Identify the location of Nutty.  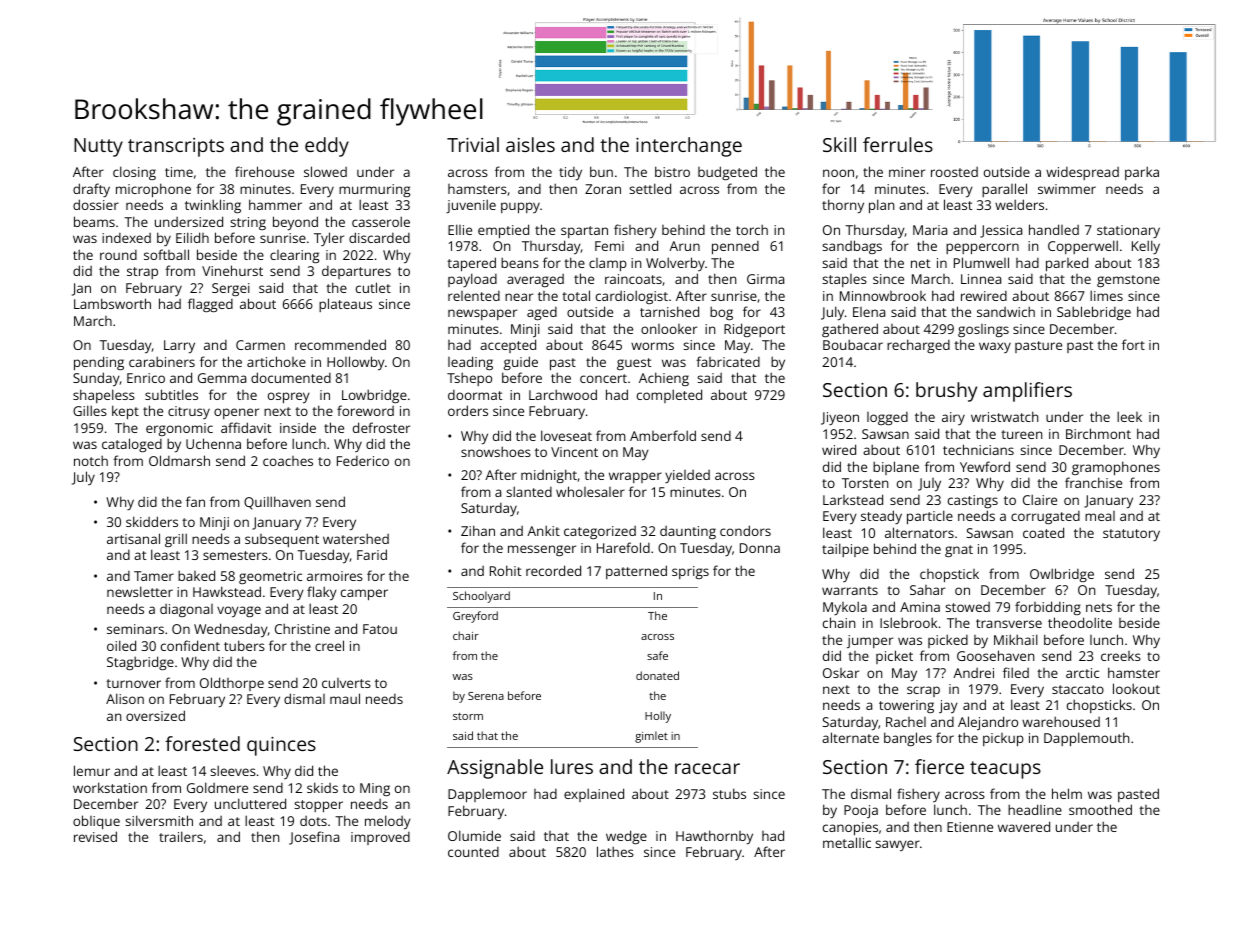
(98, 147).
